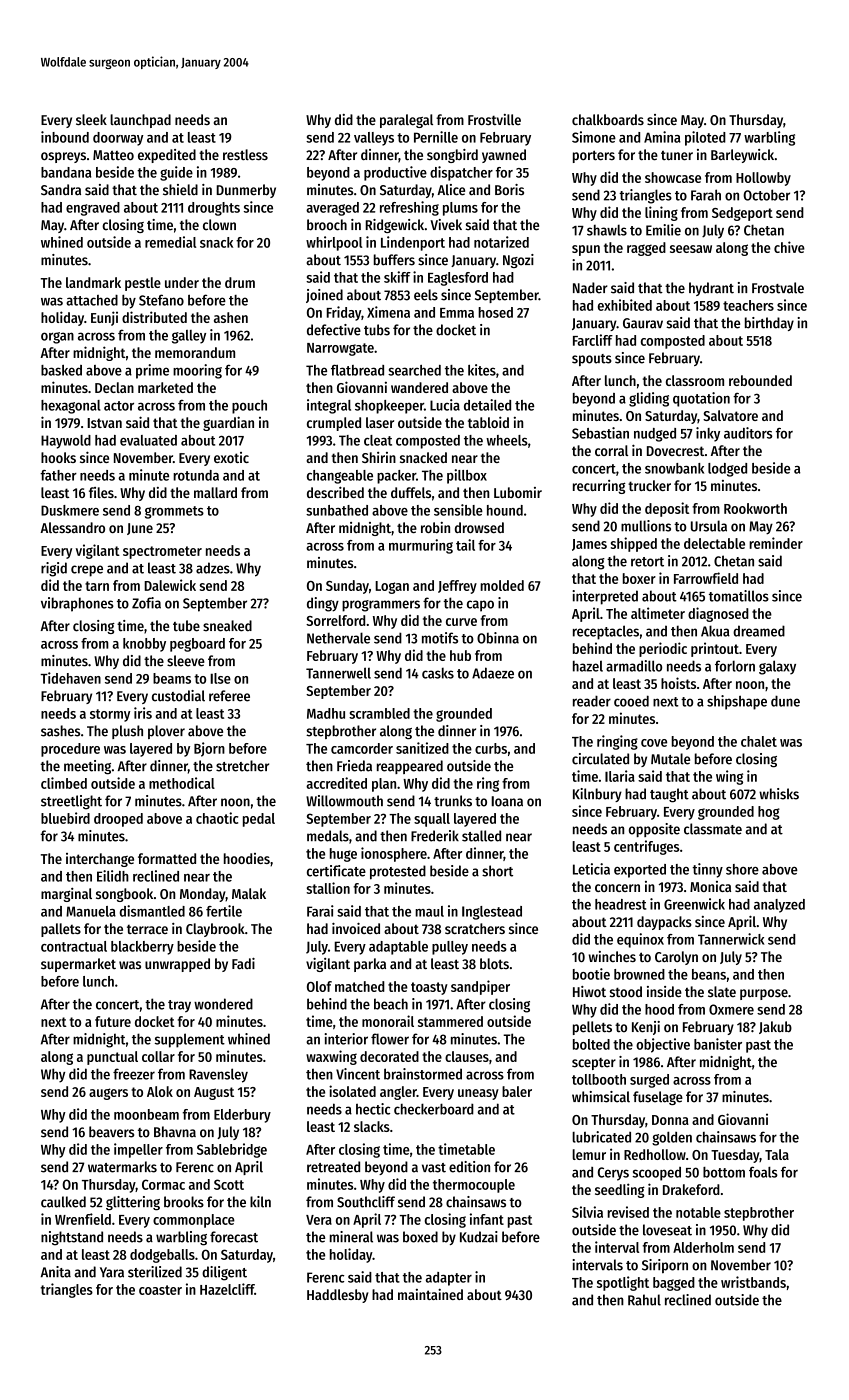 The height and width of the document is (1400, 849). What do you see at coordinates (695, 380) in the document?
I see `classroom` at bounding box center [695, 380].
